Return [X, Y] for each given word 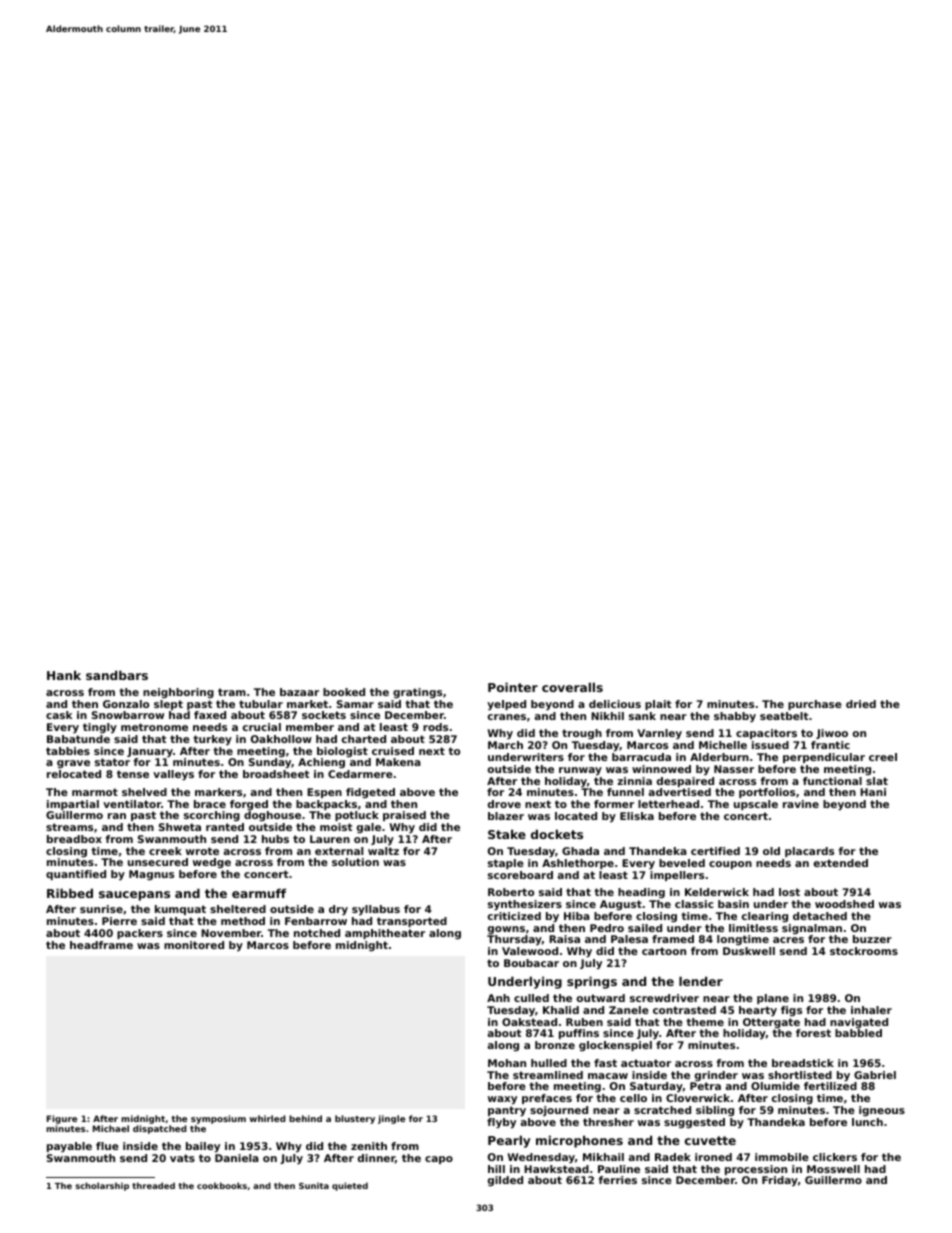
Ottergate [771, 1023]
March [505, 745]
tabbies [68, 751]
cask [59, 715]
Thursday [514, 940]
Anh [498, 998]
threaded [153, 1185]
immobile [782, 1157]
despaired [685, 782]
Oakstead [529, 1022]
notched [317, 933]
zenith [369, 1146]
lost [789, 892]
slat [877, 781]
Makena [398, 762]
